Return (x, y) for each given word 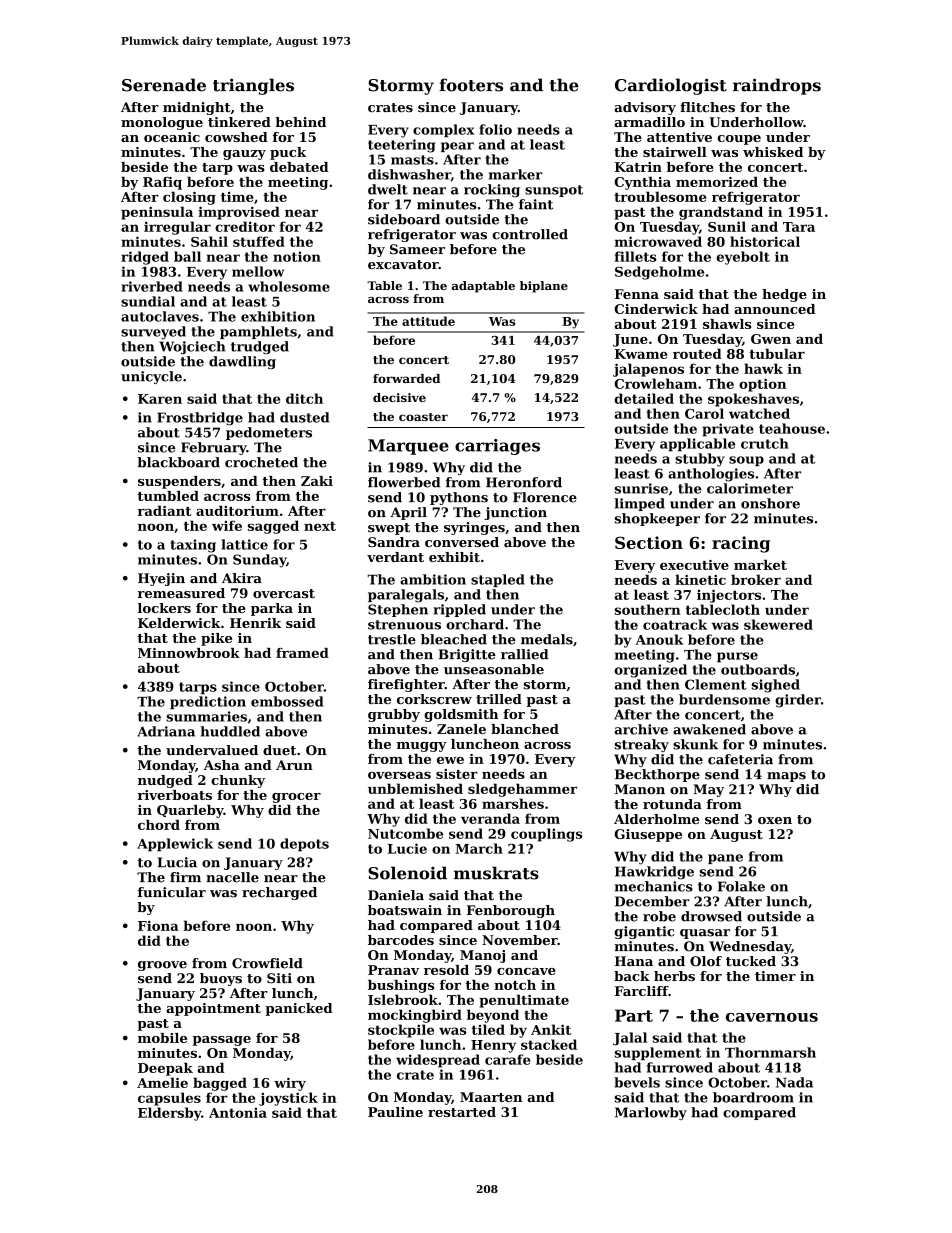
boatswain (405, 910)
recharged (279, 893)
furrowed (680, 1067)
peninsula (157, 213)
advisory (645, 108)
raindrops (777, 86)
